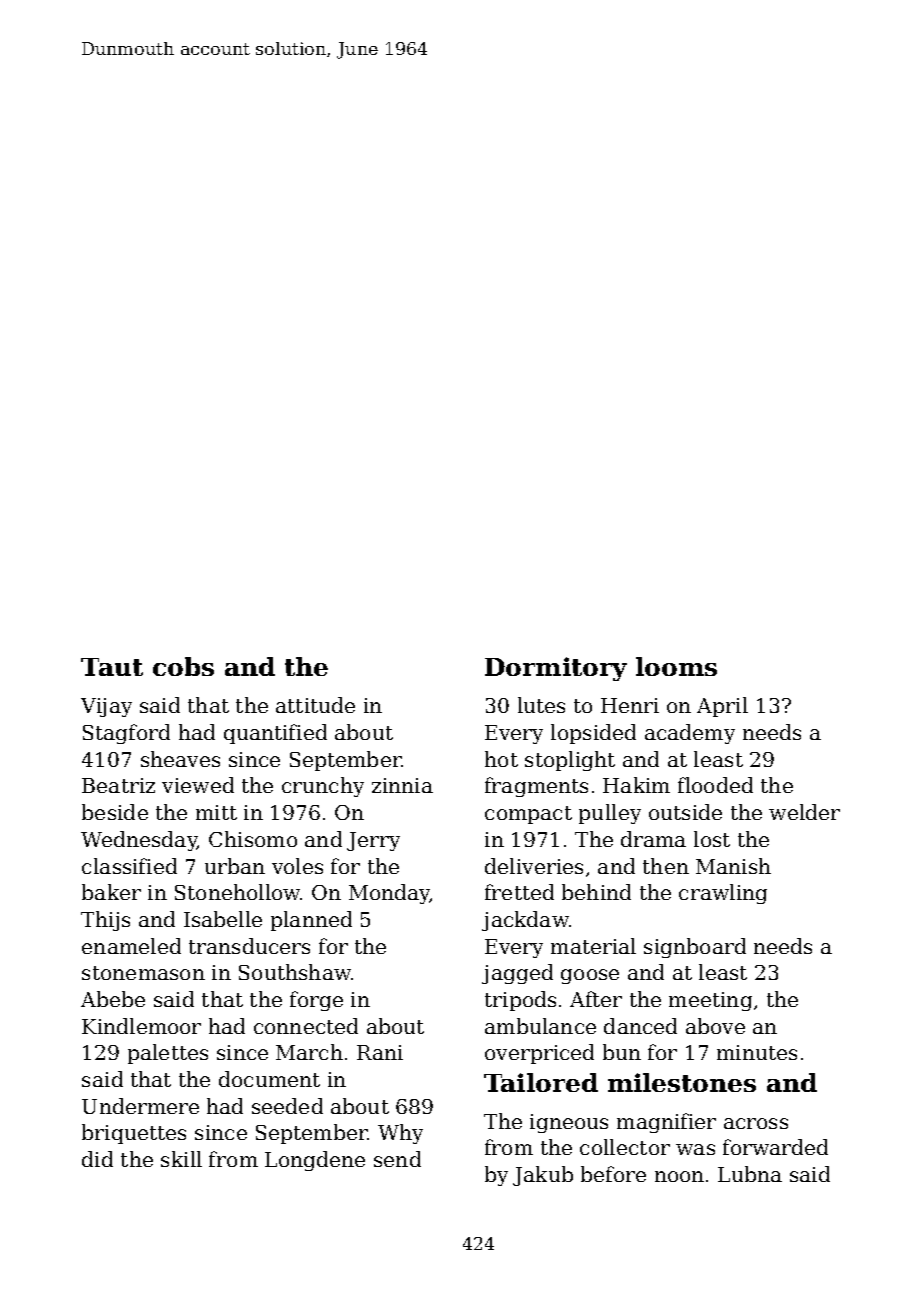 The image size is (924, 1311). Describe the element at coordinates (306, 1026) in the screenshot. I see `connected` at that location.
